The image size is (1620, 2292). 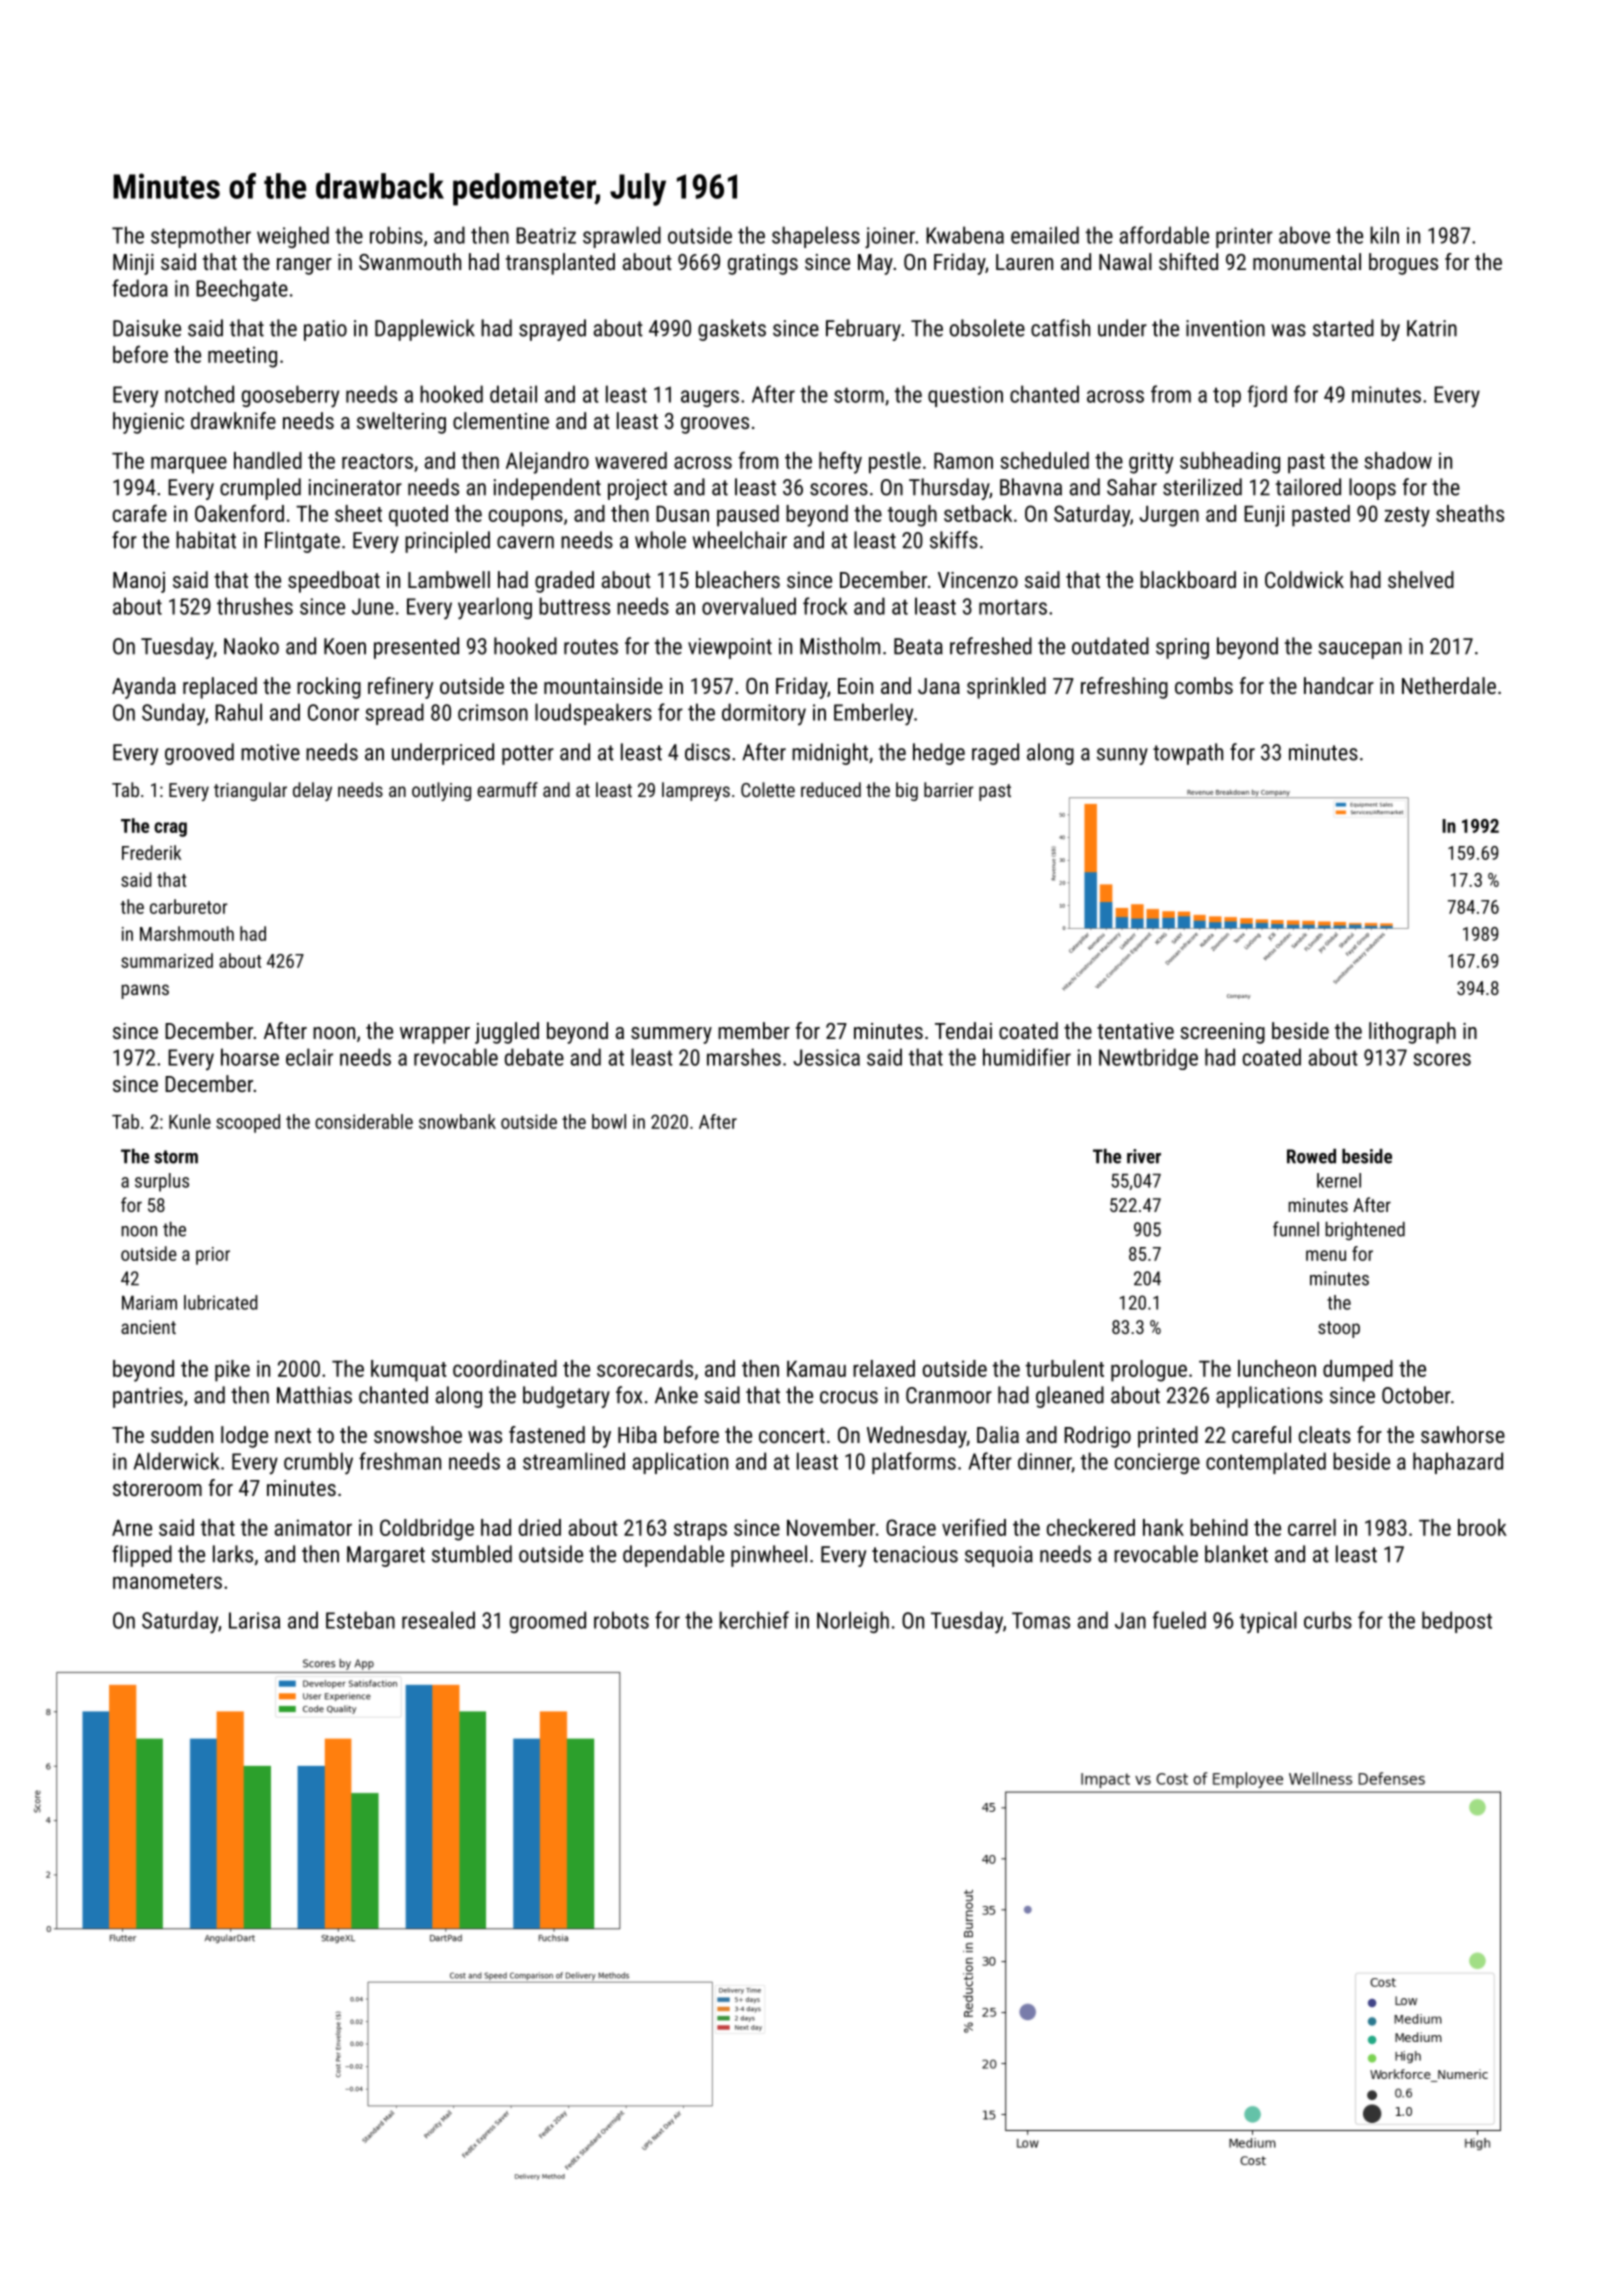 What do you see at coordinates (441, 791) in the screenshot?
I see `outlying` at bounding box center [441, 791].
